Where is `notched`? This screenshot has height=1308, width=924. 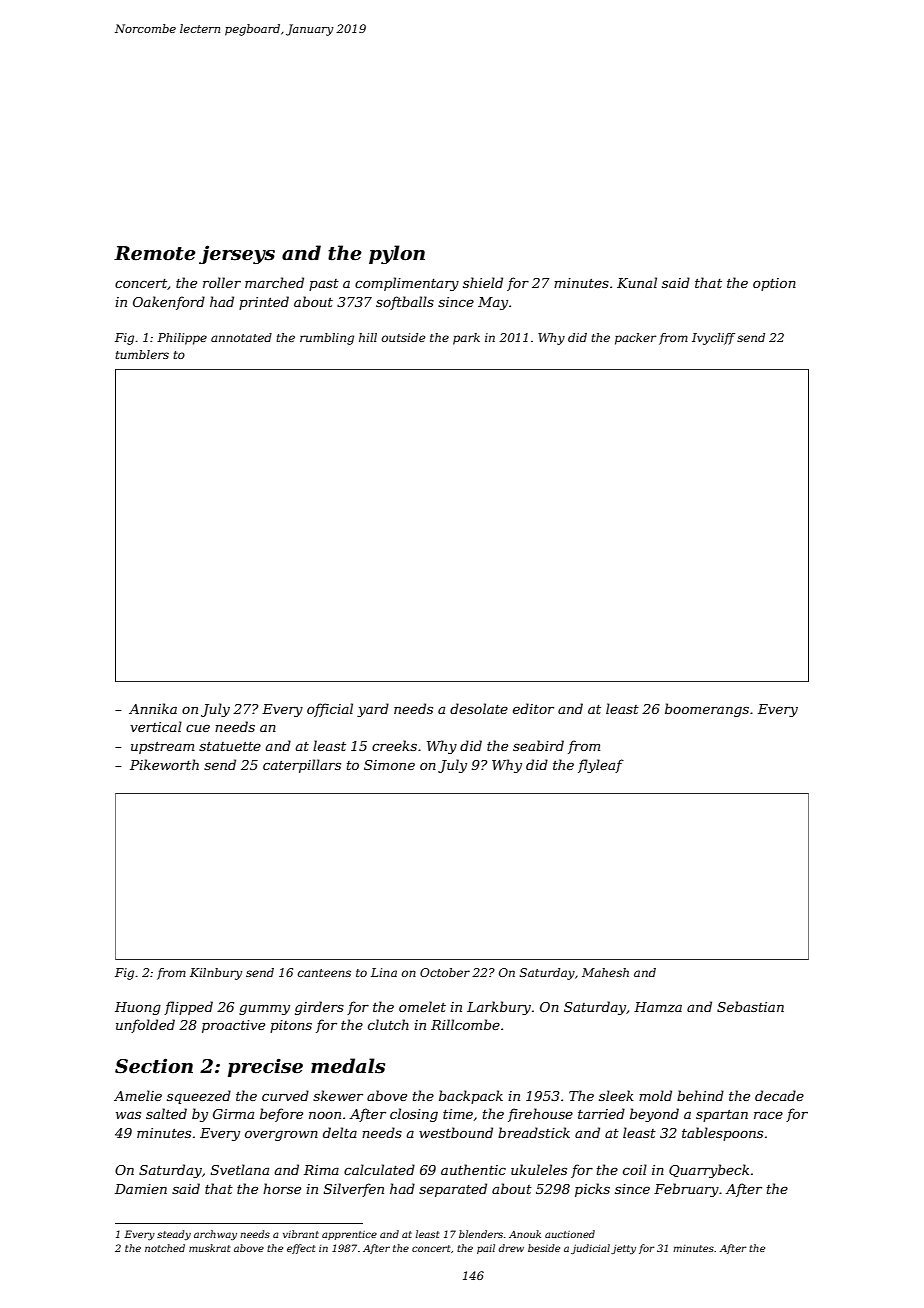
notched is located at coordinates (165, 1248).
